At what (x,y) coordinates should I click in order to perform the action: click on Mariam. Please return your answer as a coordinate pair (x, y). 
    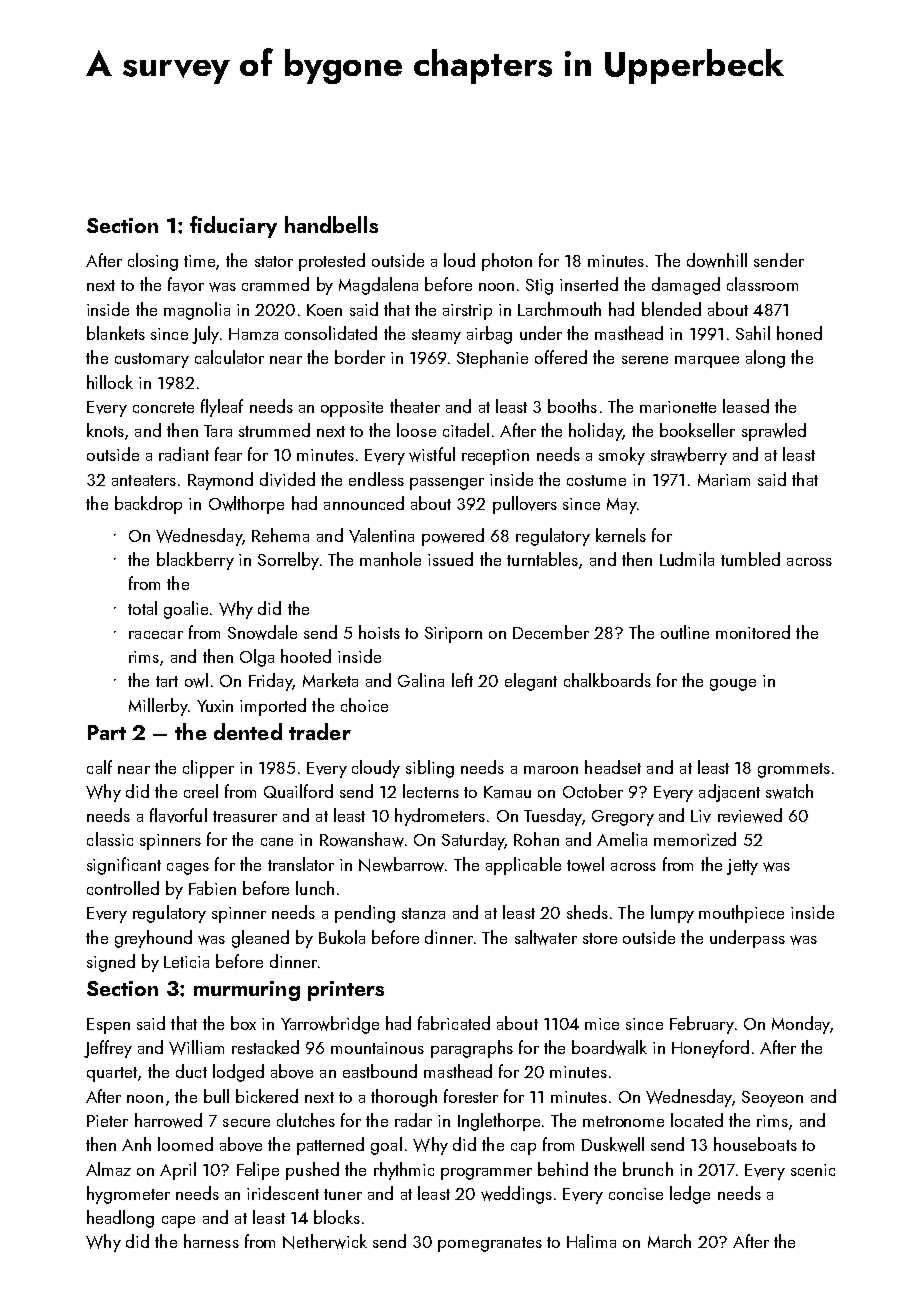
    Looking at the image, I should click on (724, 480).
